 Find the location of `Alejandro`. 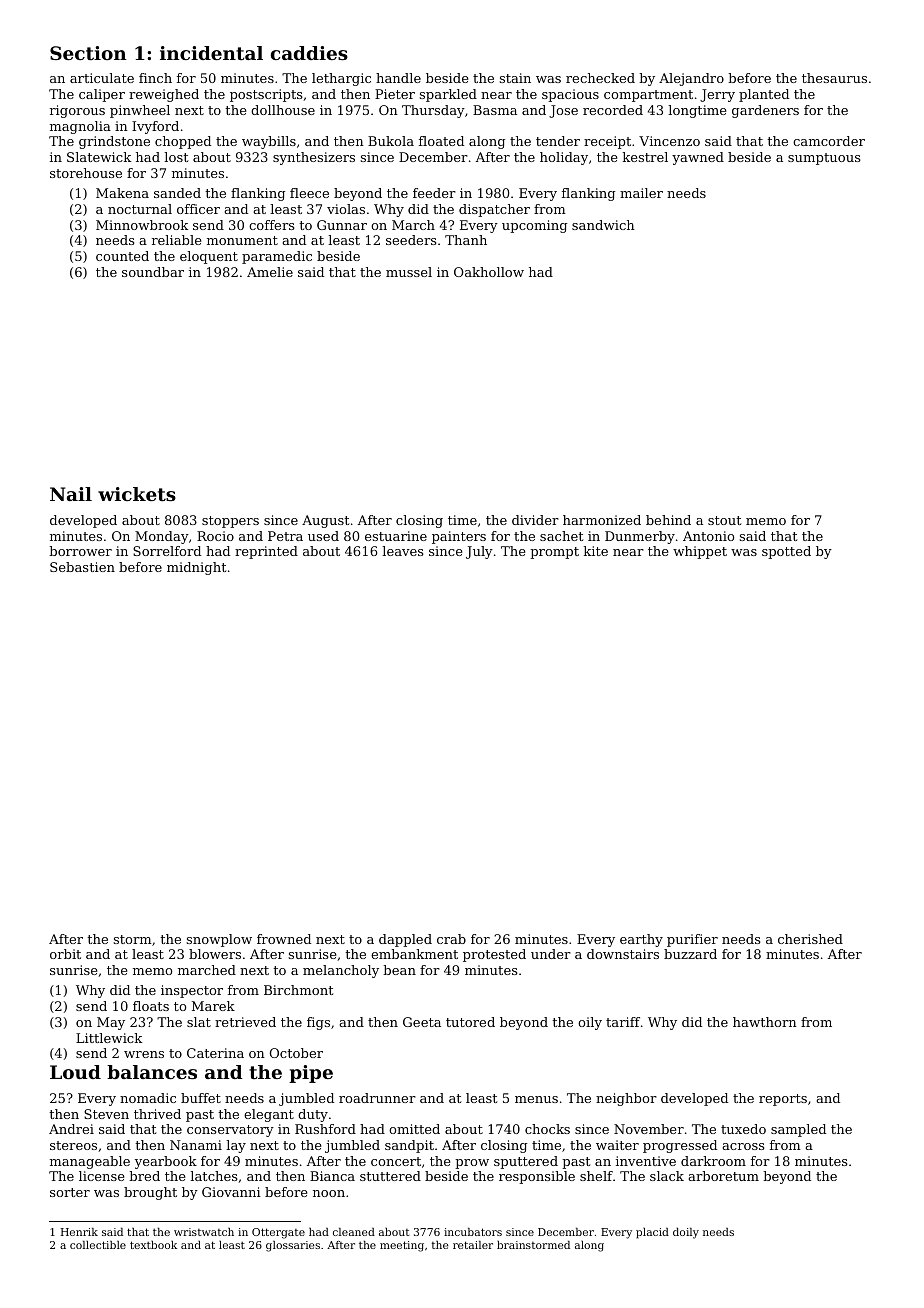

Alejandro is located at coordinates (691, 79).
